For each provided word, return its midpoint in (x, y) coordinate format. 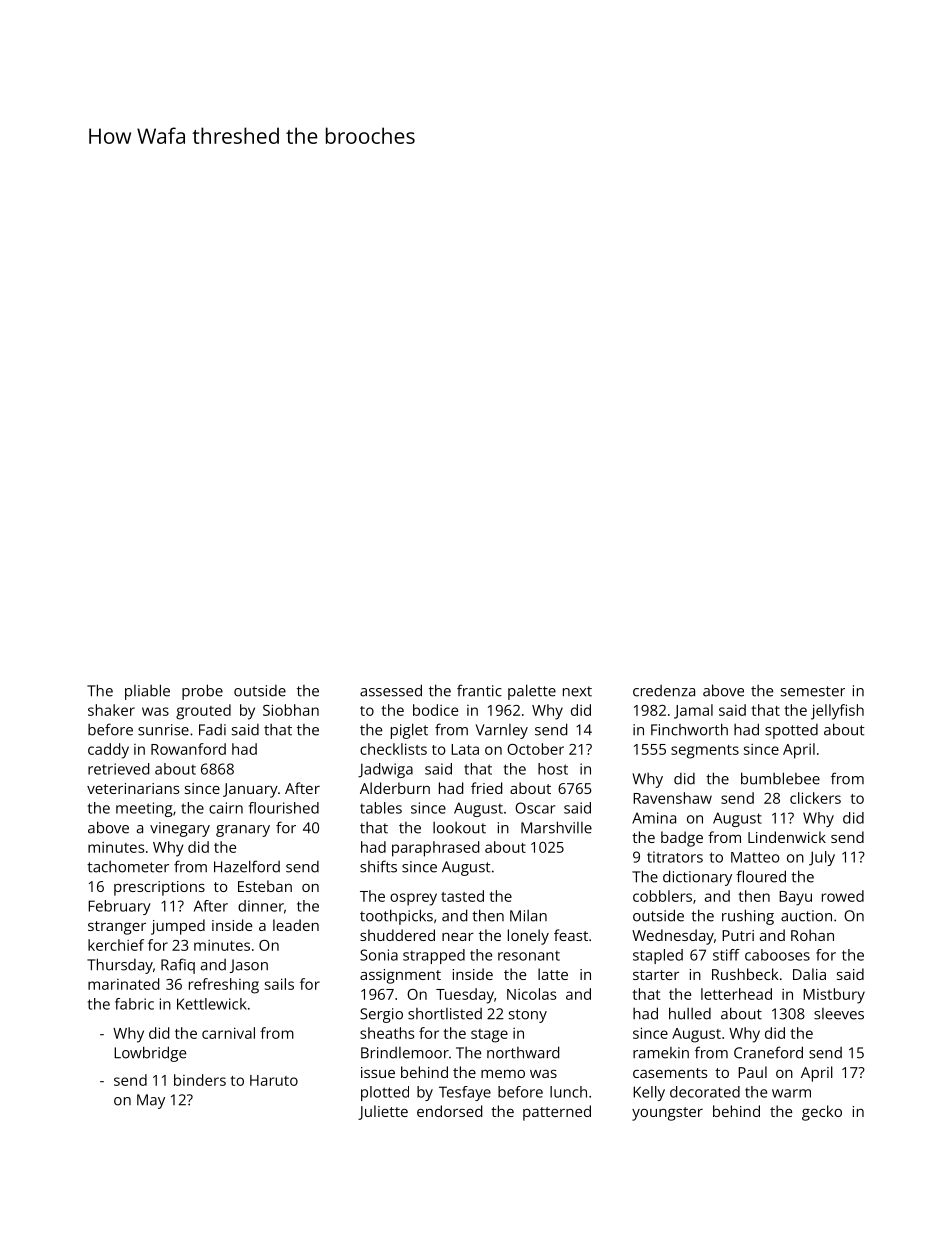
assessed (391, 690)
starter (656, 975)
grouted (203, 712)
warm (791, 1093)
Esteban (265, 886)
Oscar (535, 808)
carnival (228, 1033)
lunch (568, 1092)
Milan (528, 916)
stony (528, 1016)
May (151, 1101)
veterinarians (133, 788)
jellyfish (837, 712)
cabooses (777, 955)
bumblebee (780, 778)
